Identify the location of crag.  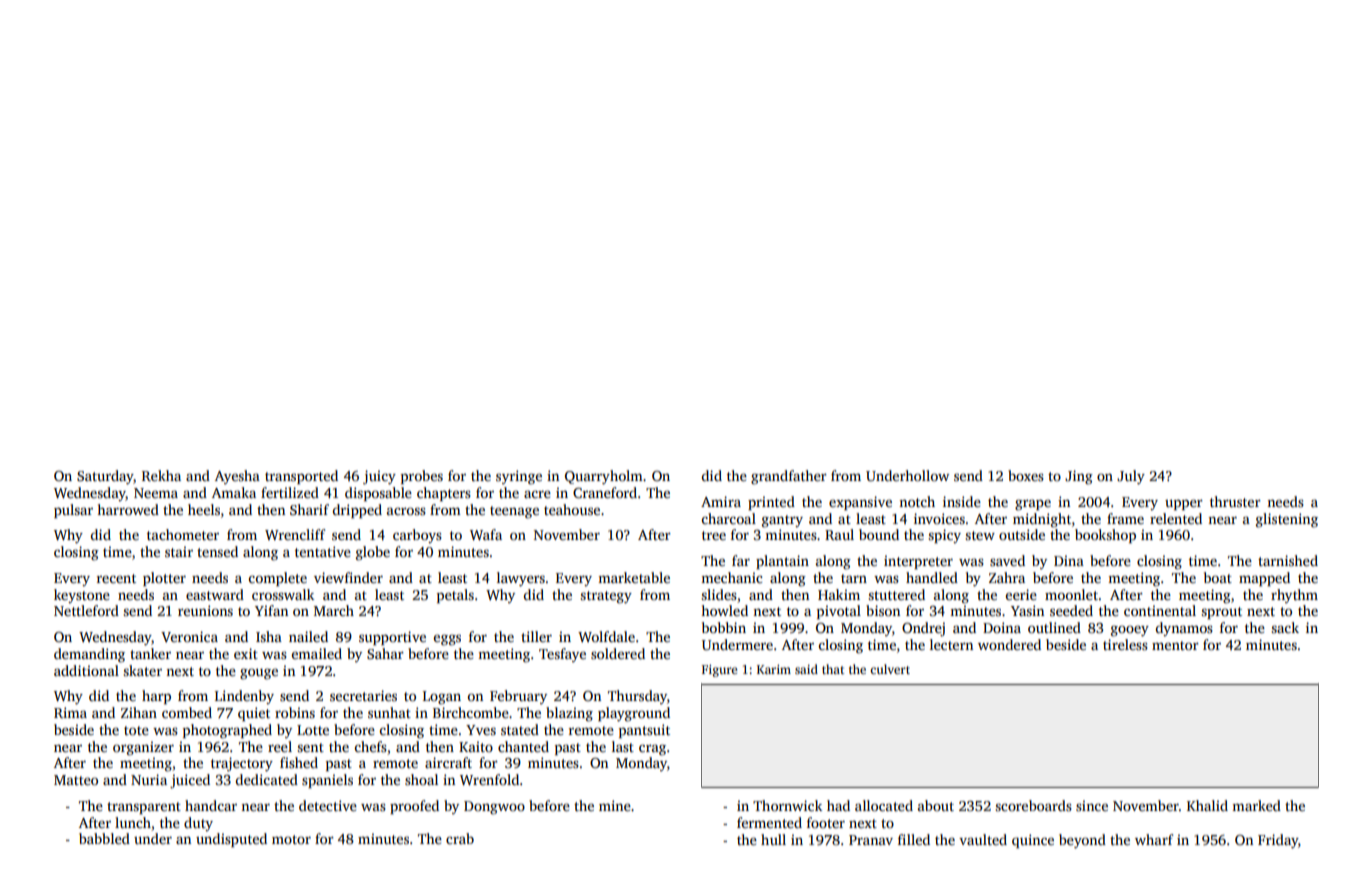
(652, 750).
